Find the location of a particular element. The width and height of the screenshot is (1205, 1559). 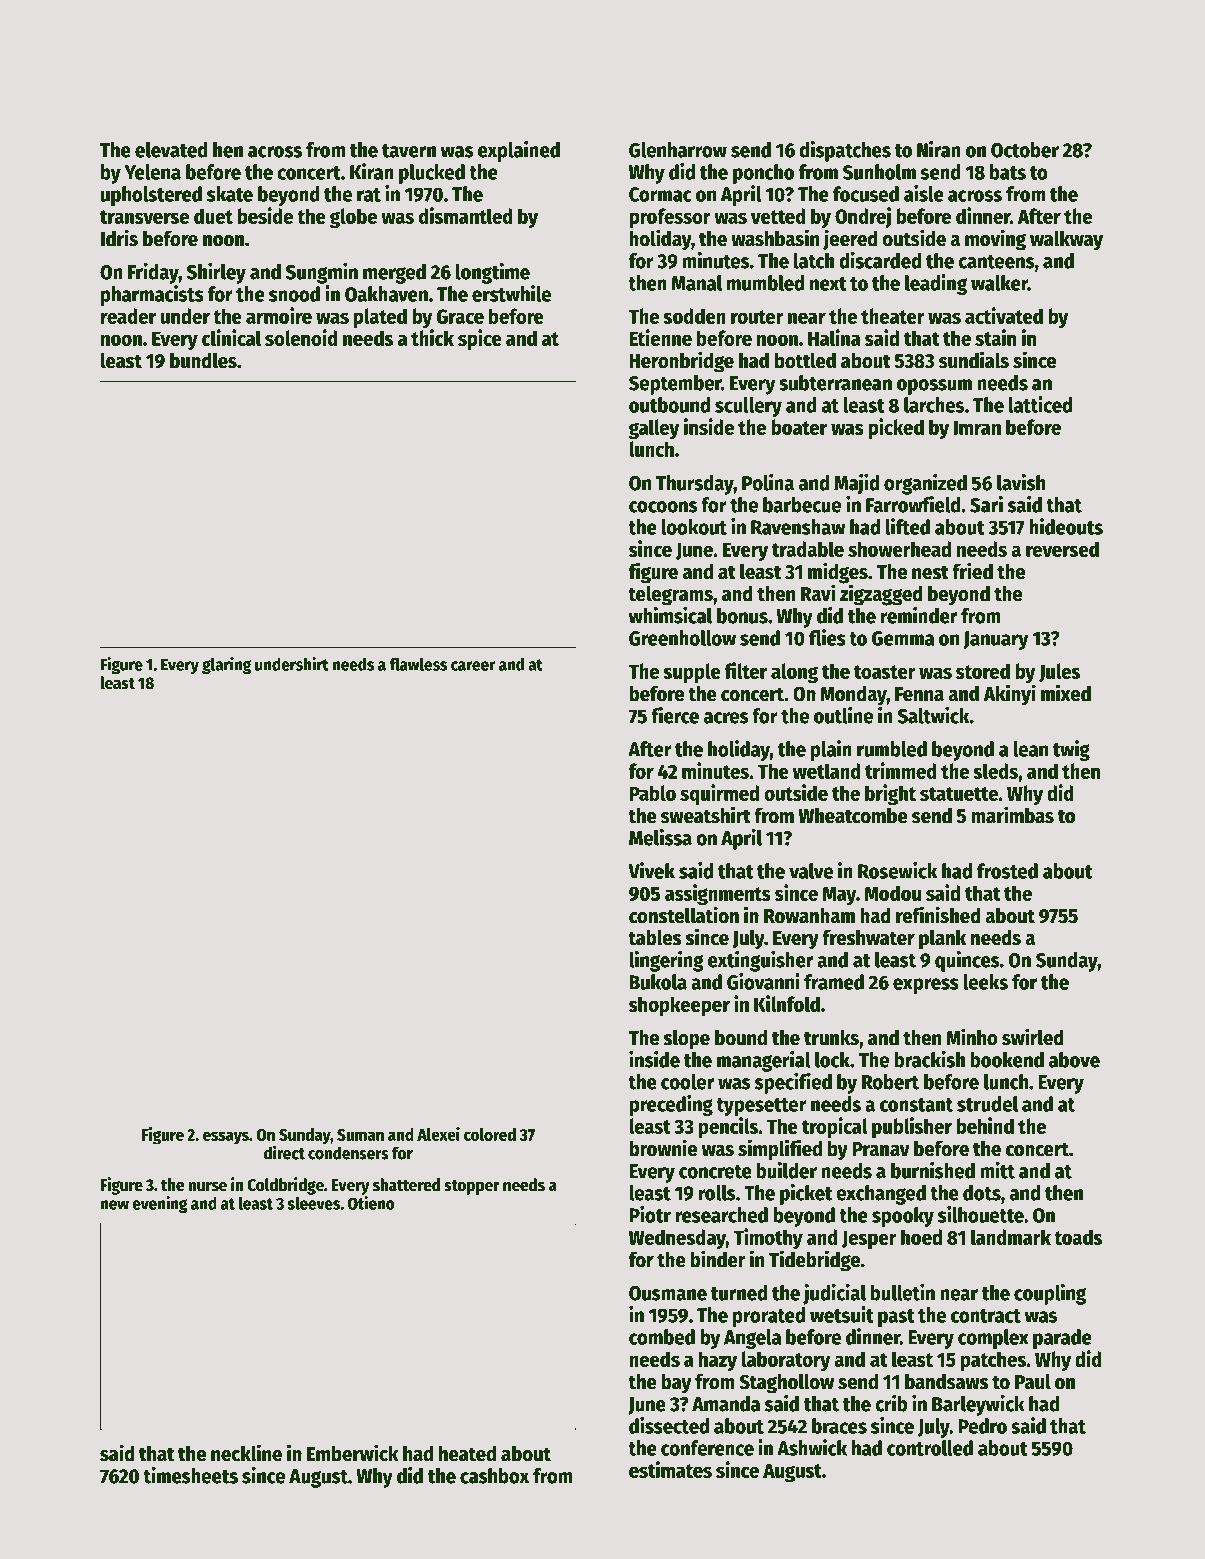

glaring is located at coordinates (226, 665).
